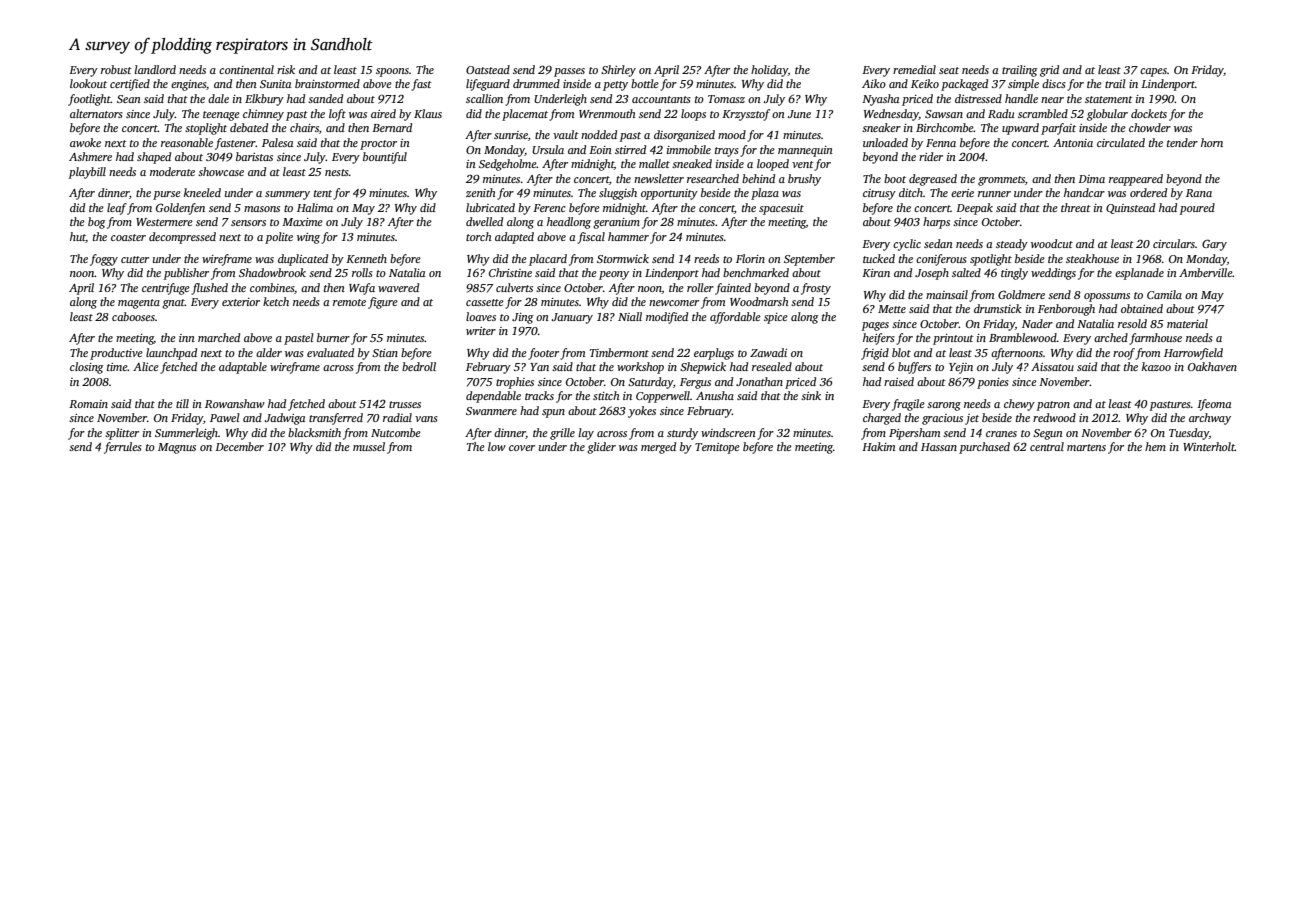 This page has height=924, width=1308. What do you see at coordinates (998, 308) in the page?
I see `drumstick` at bounding box center [998, 308].
